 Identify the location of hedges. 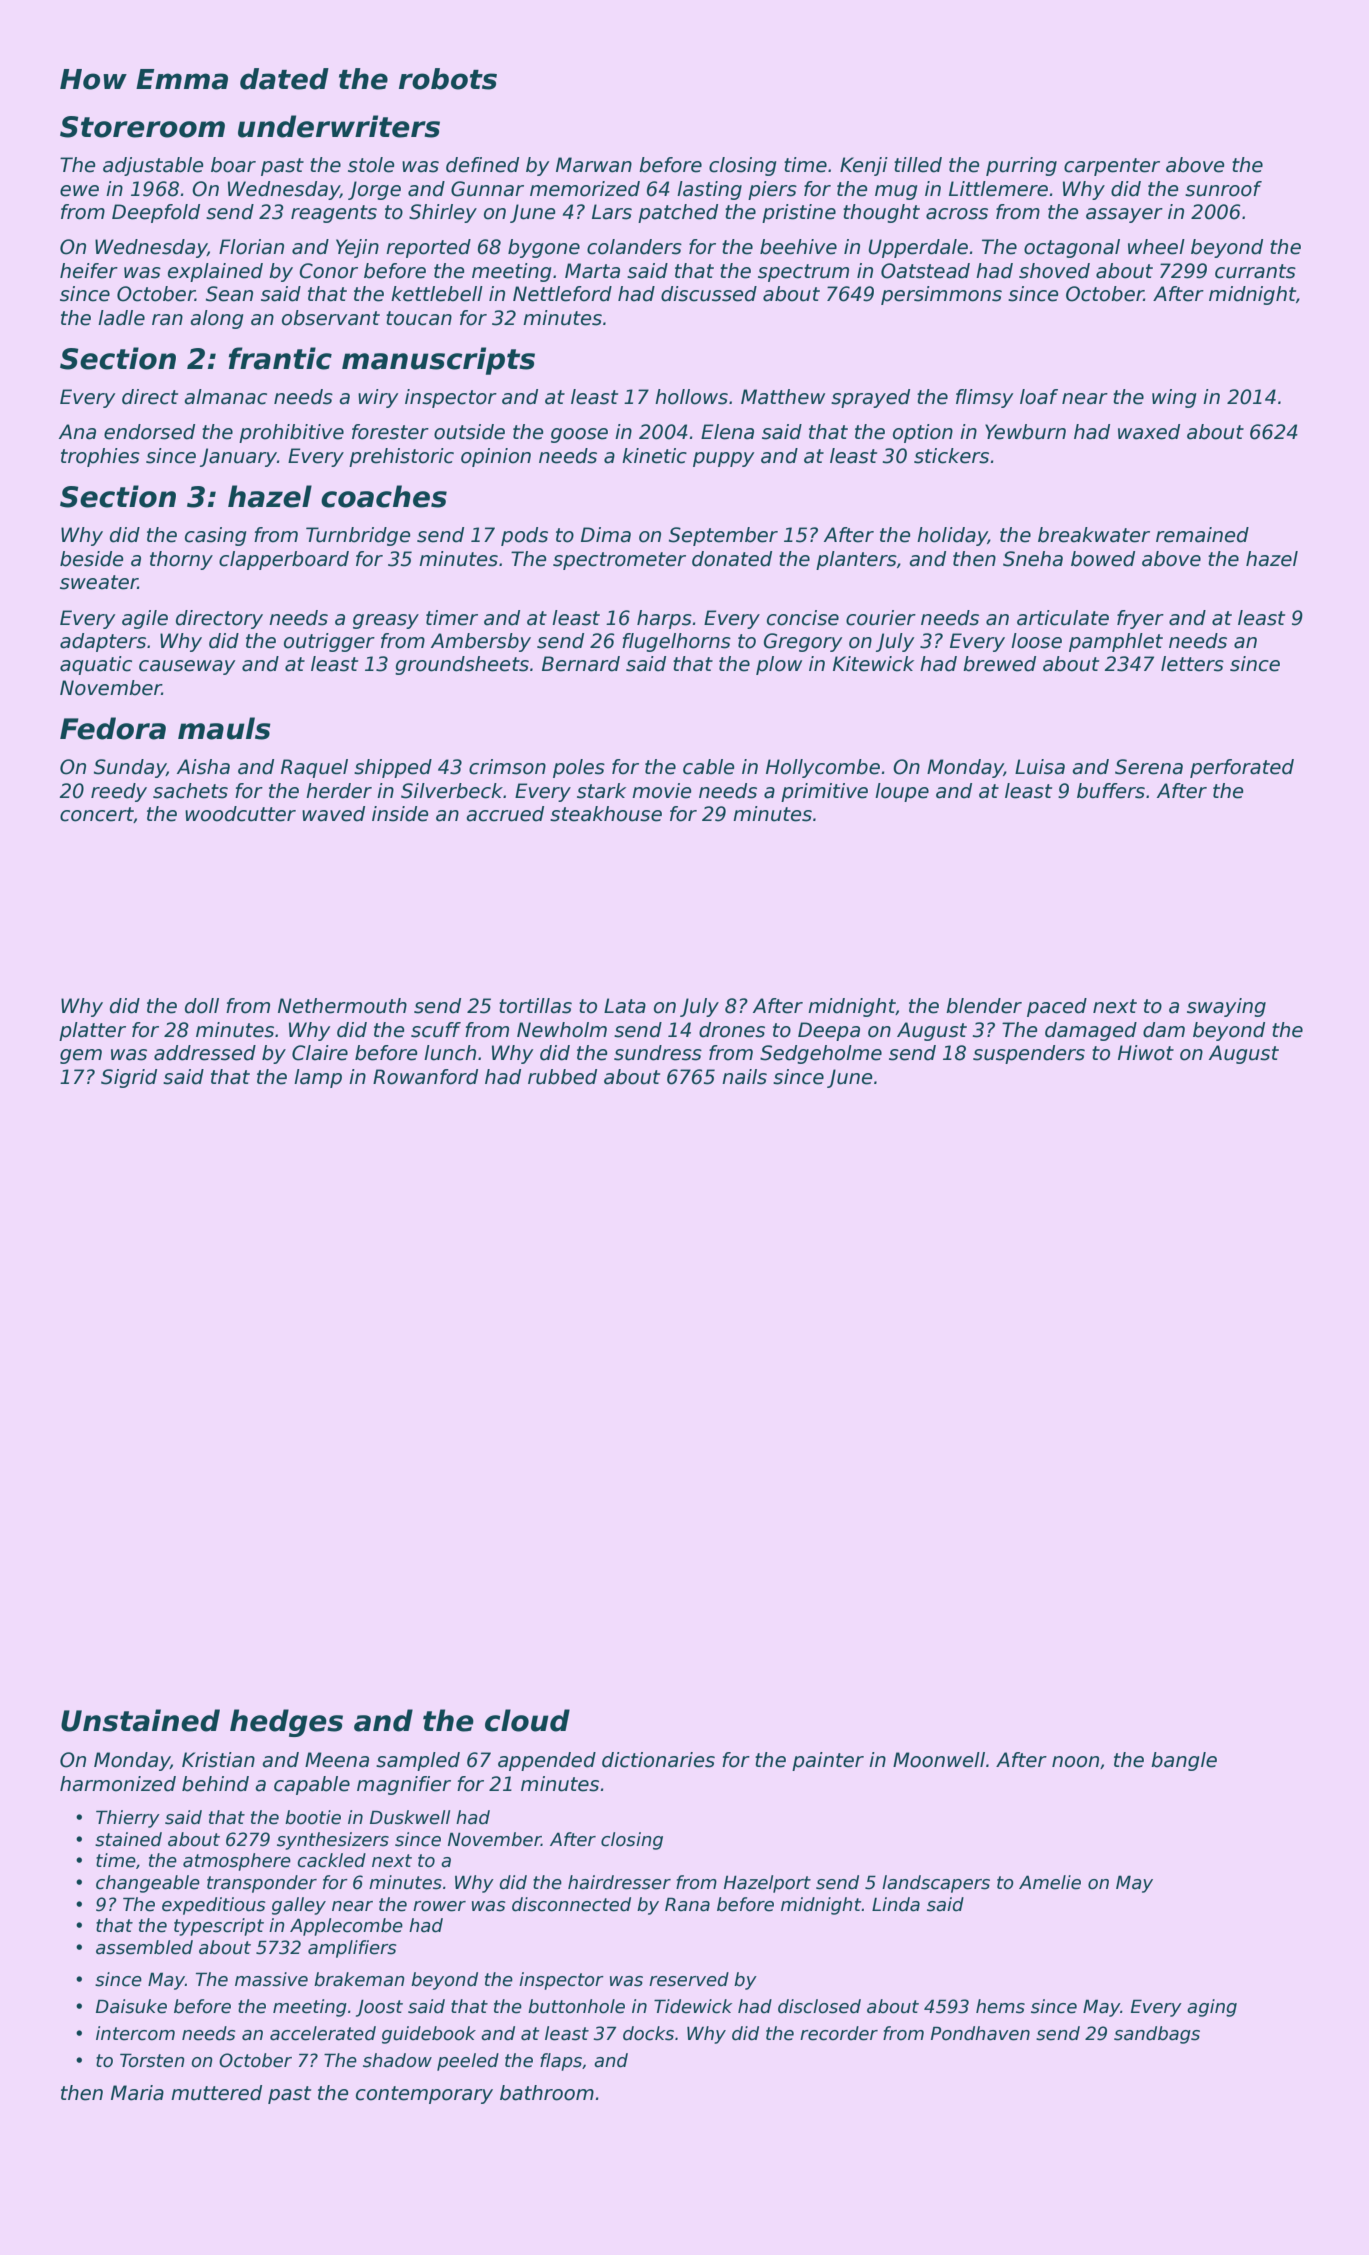
(286, 1723).
